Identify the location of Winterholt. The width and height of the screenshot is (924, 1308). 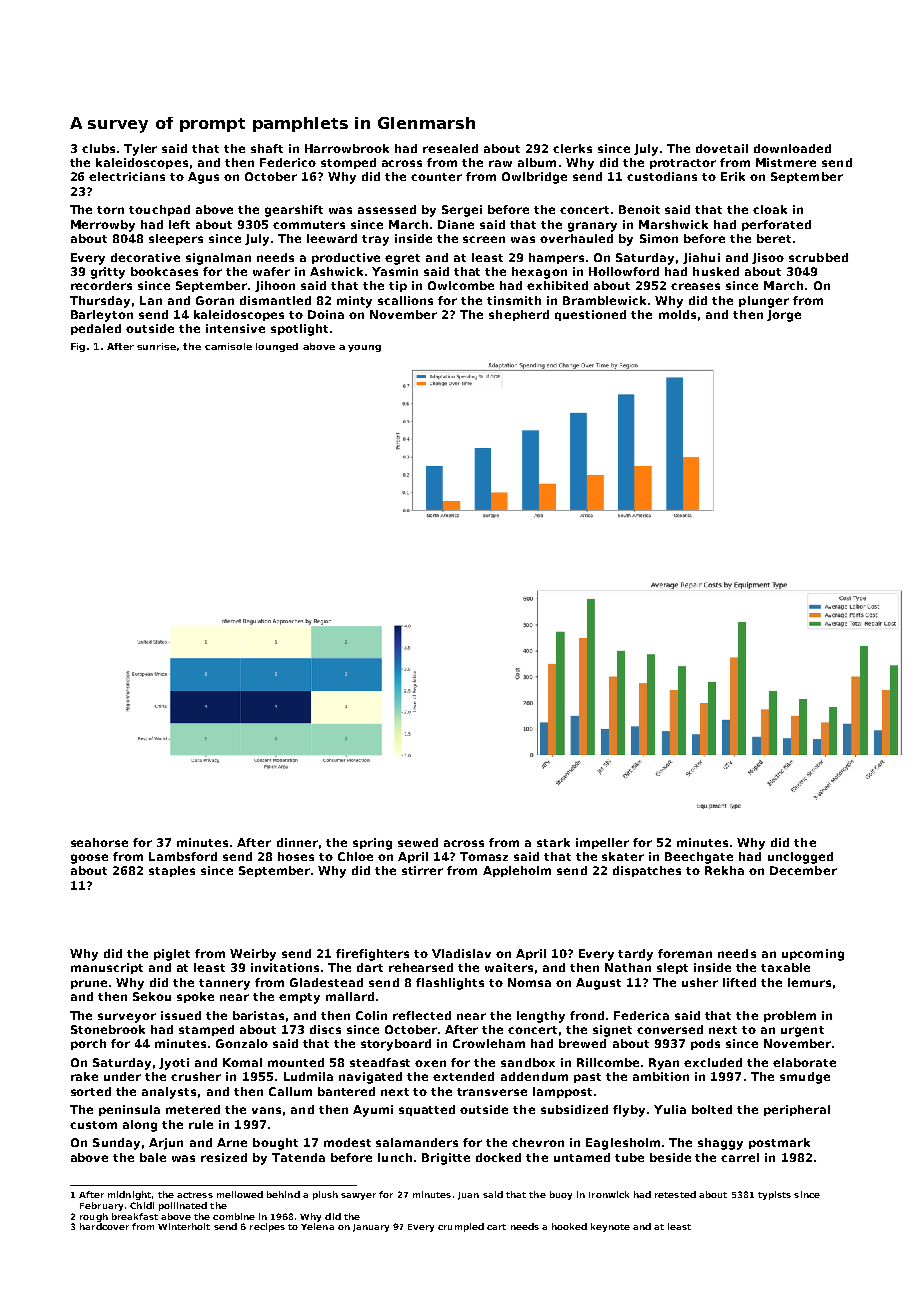
(184, 1226).
